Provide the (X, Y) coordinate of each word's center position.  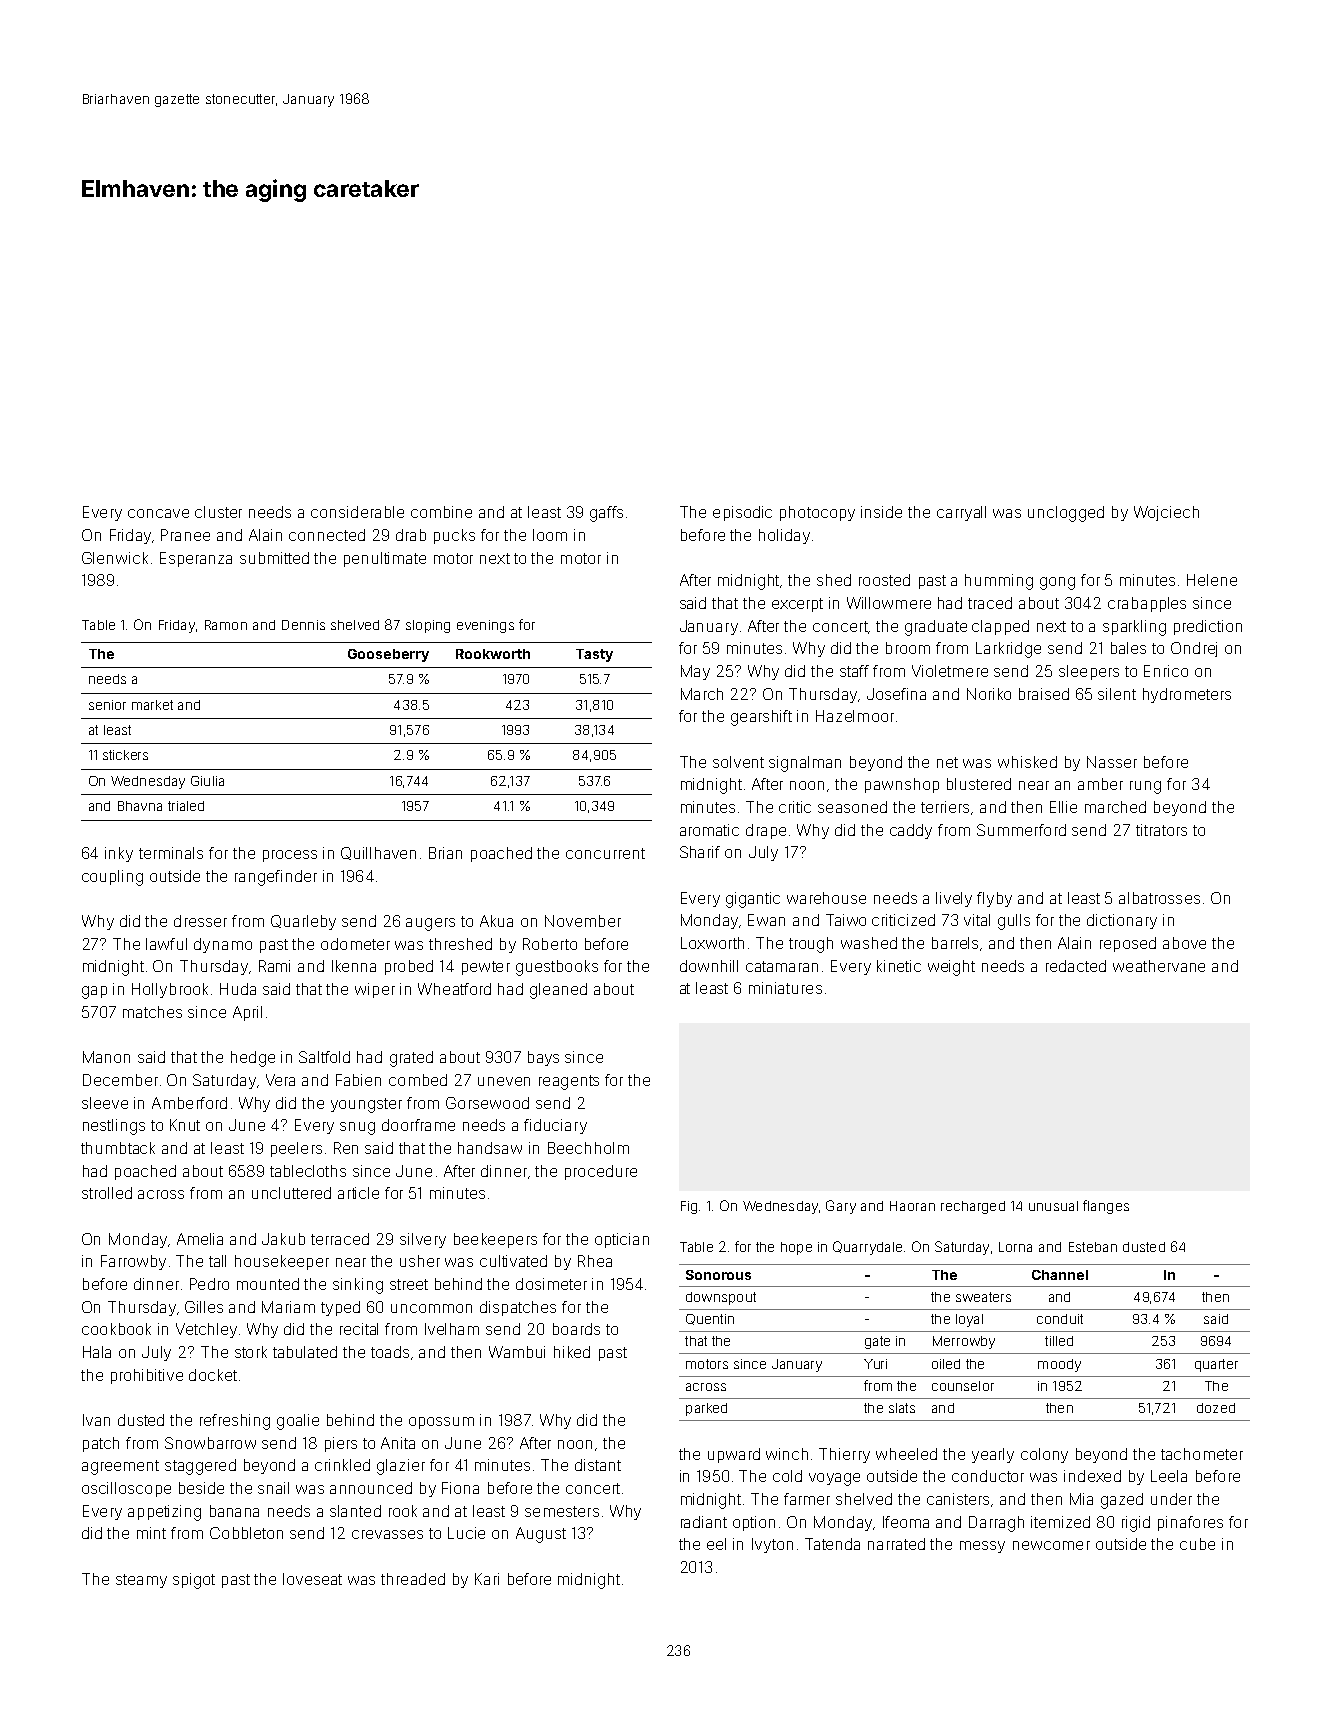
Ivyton (772, 1545)
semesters (562, 1511)
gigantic (753, 900)
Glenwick (115, 558)
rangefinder (276, 878)
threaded (413, 1579)
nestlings (114, 1127)
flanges (1106, 1207)
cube (1197, 1544)
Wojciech (1166, 513)
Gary (841, 1207)
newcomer (1051, 1545)
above (1184, 943)
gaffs (606, 514)
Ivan (96, 1420)
